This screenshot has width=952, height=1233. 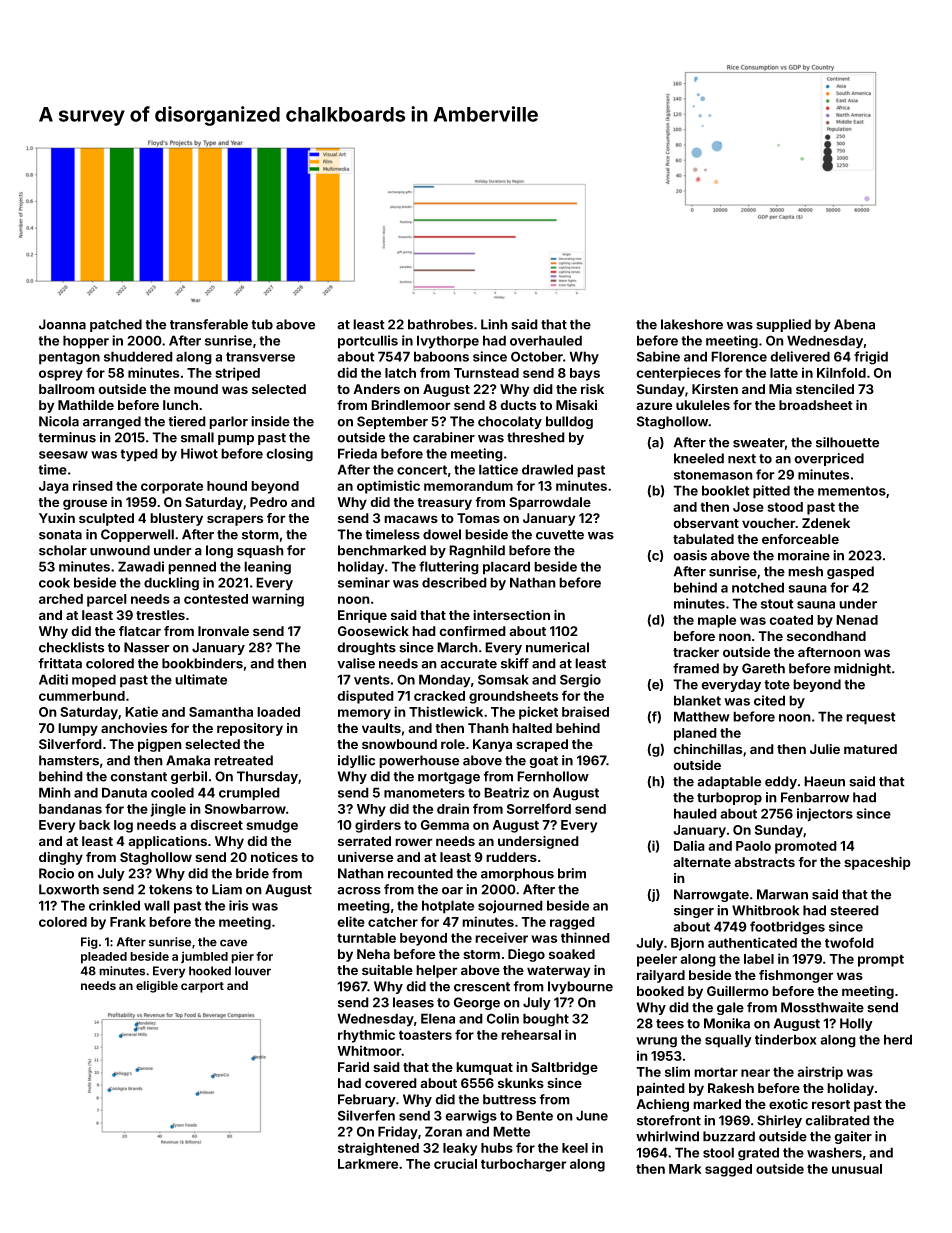 I want to click on straightened, so click(x=378, y=1149).
